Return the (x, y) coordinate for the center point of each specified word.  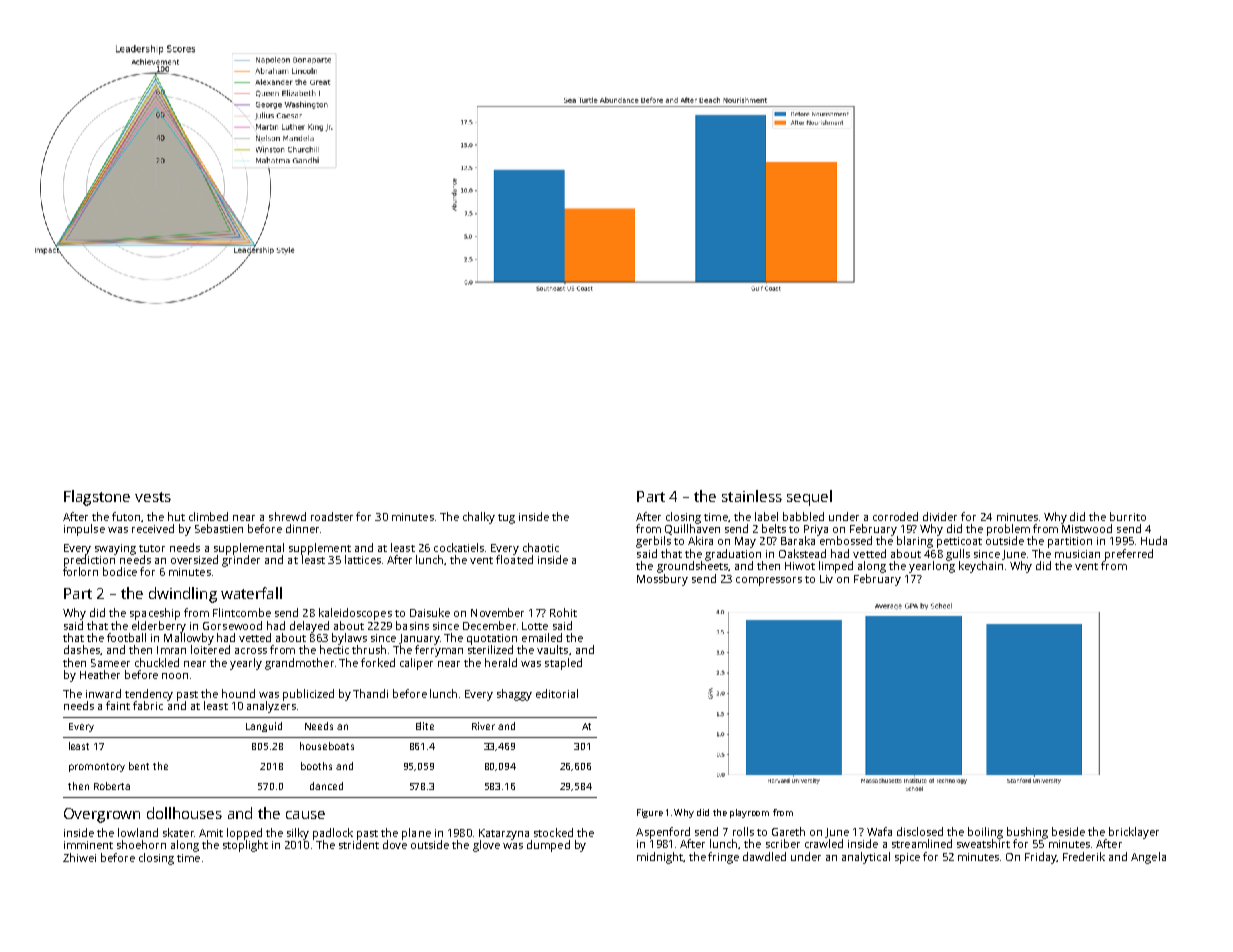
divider (940, 516)
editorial (557, 693)
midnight (660, 858)
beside (1068, 831)
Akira (700, 540)
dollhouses (184, 813)
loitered (210, 649)
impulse (84, 530)
